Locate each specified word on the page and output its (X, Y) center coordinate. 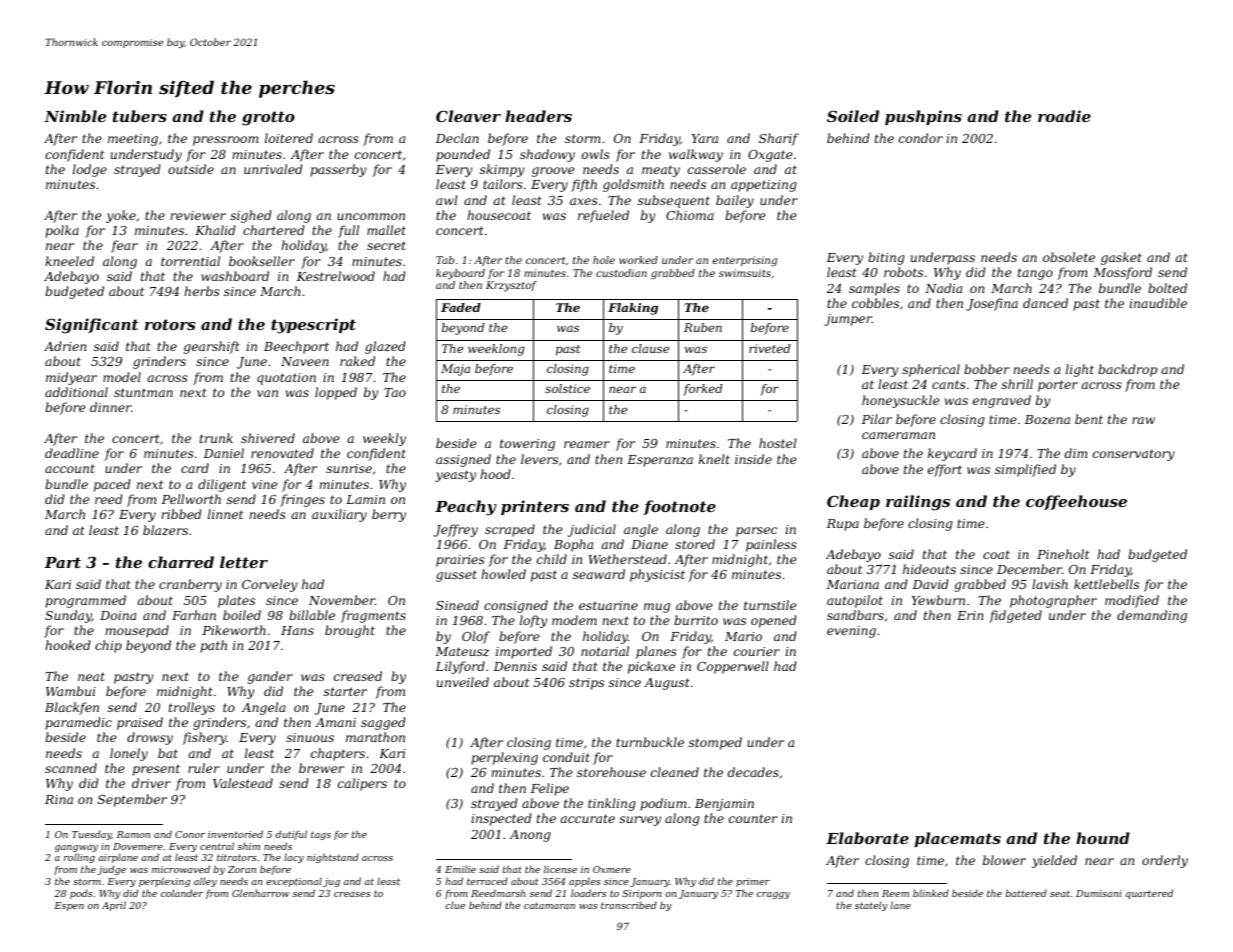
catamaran (549, 905)
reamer (587, 444)
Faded (461, 307)
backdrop (1127, 370)
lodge (90, 170)
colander (182, 893)
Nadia (943, 288)
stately (871, 906)
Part (63, 562)
